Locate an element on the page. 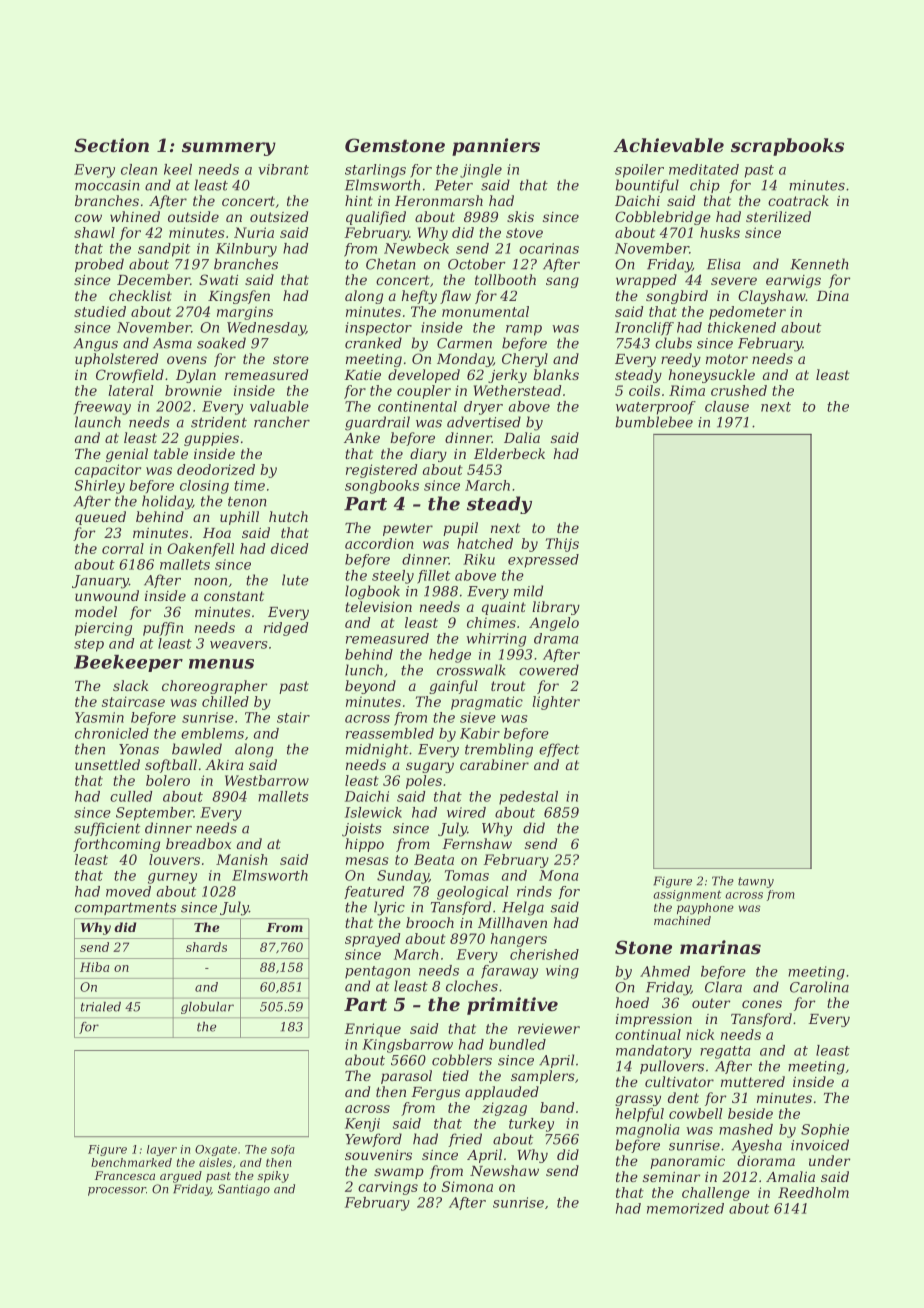  Swati is located at coordinates (218, 279).
